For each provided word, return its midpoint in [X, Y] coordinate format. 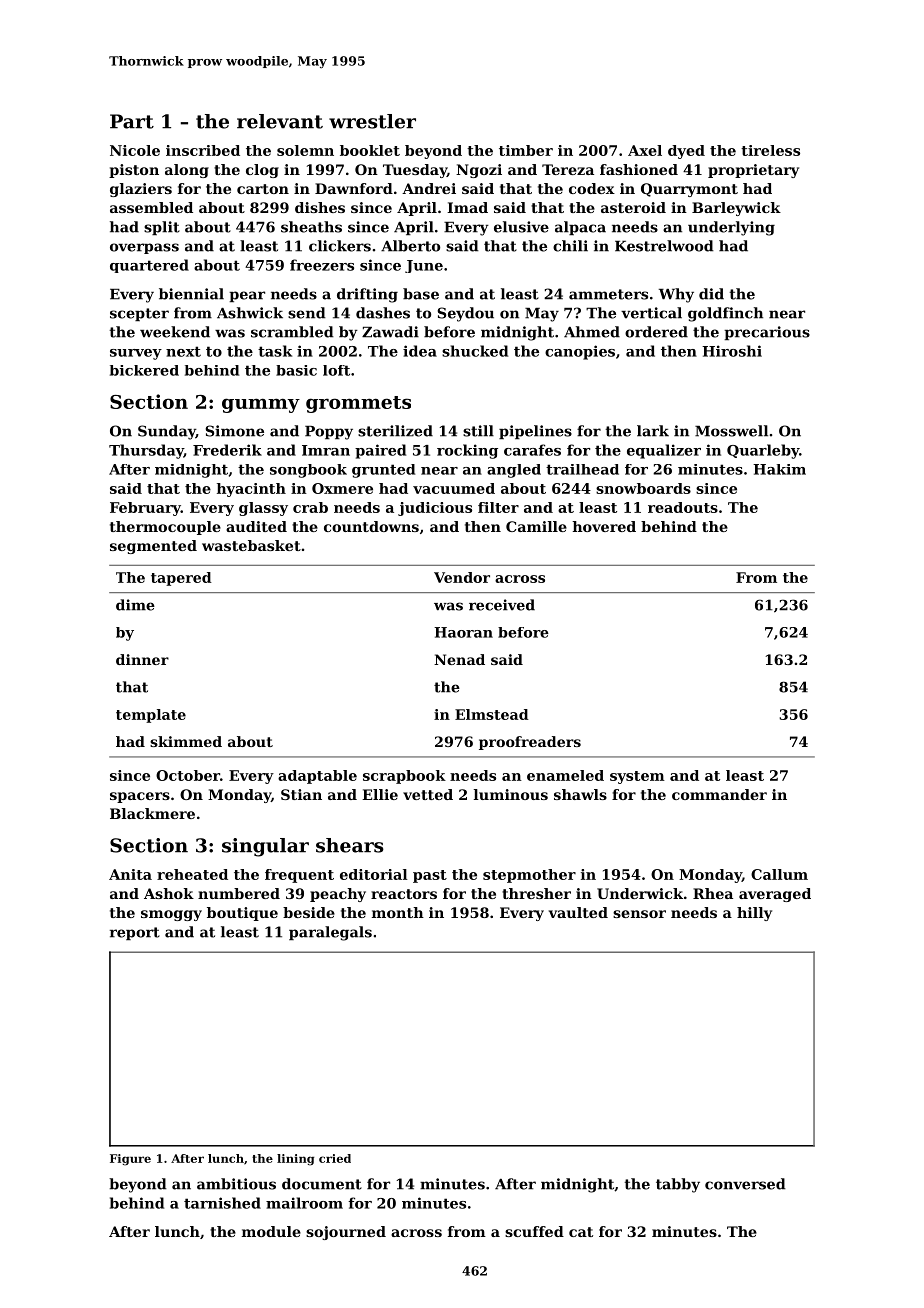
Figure [130, 1160]
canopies [580, 352]
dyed [686, 152]
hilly [754, 914]
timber [526, 150]
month [398, 912]
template [151, 716]
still [478, 431]
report [135, 933]
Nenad [459, 659]
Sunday [167, 432]
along [187, 171]
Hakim [779, 469]
